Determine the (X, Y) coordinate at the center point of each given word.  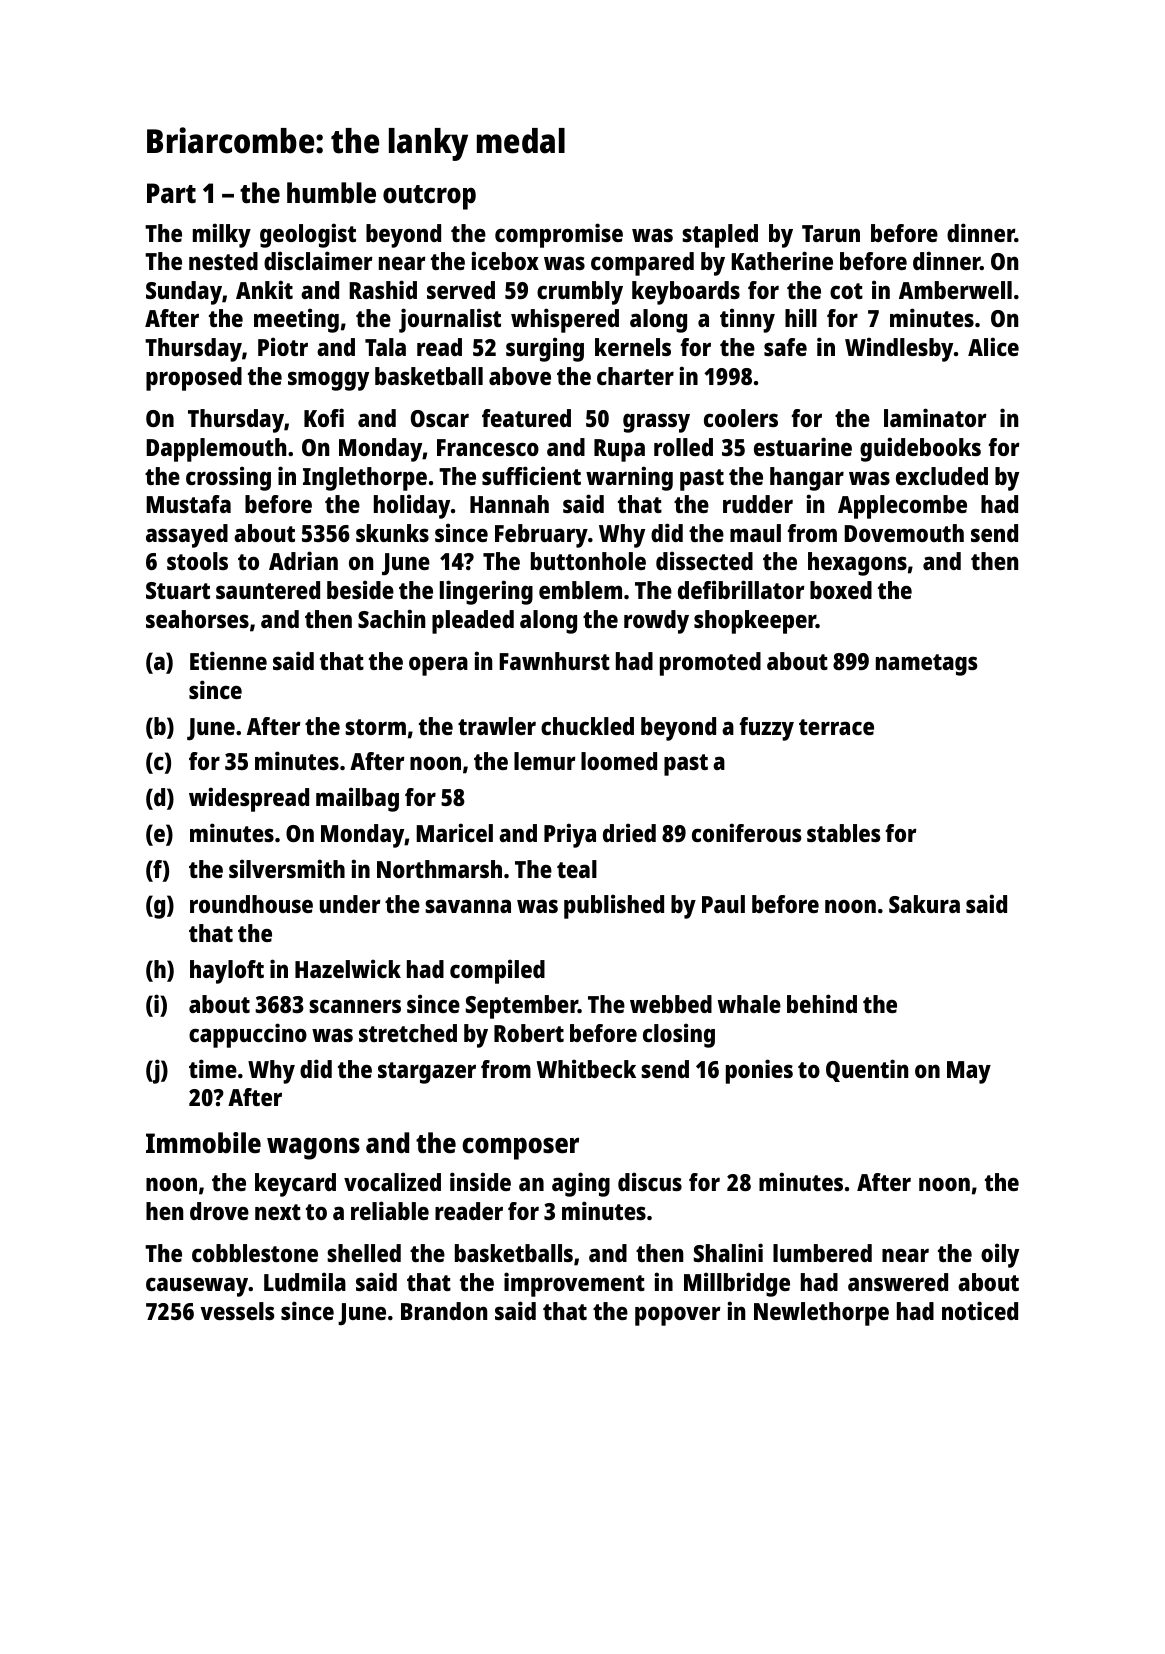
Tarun (831, 233)
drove (219, 1211)
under (350, 904)
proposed (194, 379)
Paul (723, 904)
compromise (559, 235)
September (522, 1007)
